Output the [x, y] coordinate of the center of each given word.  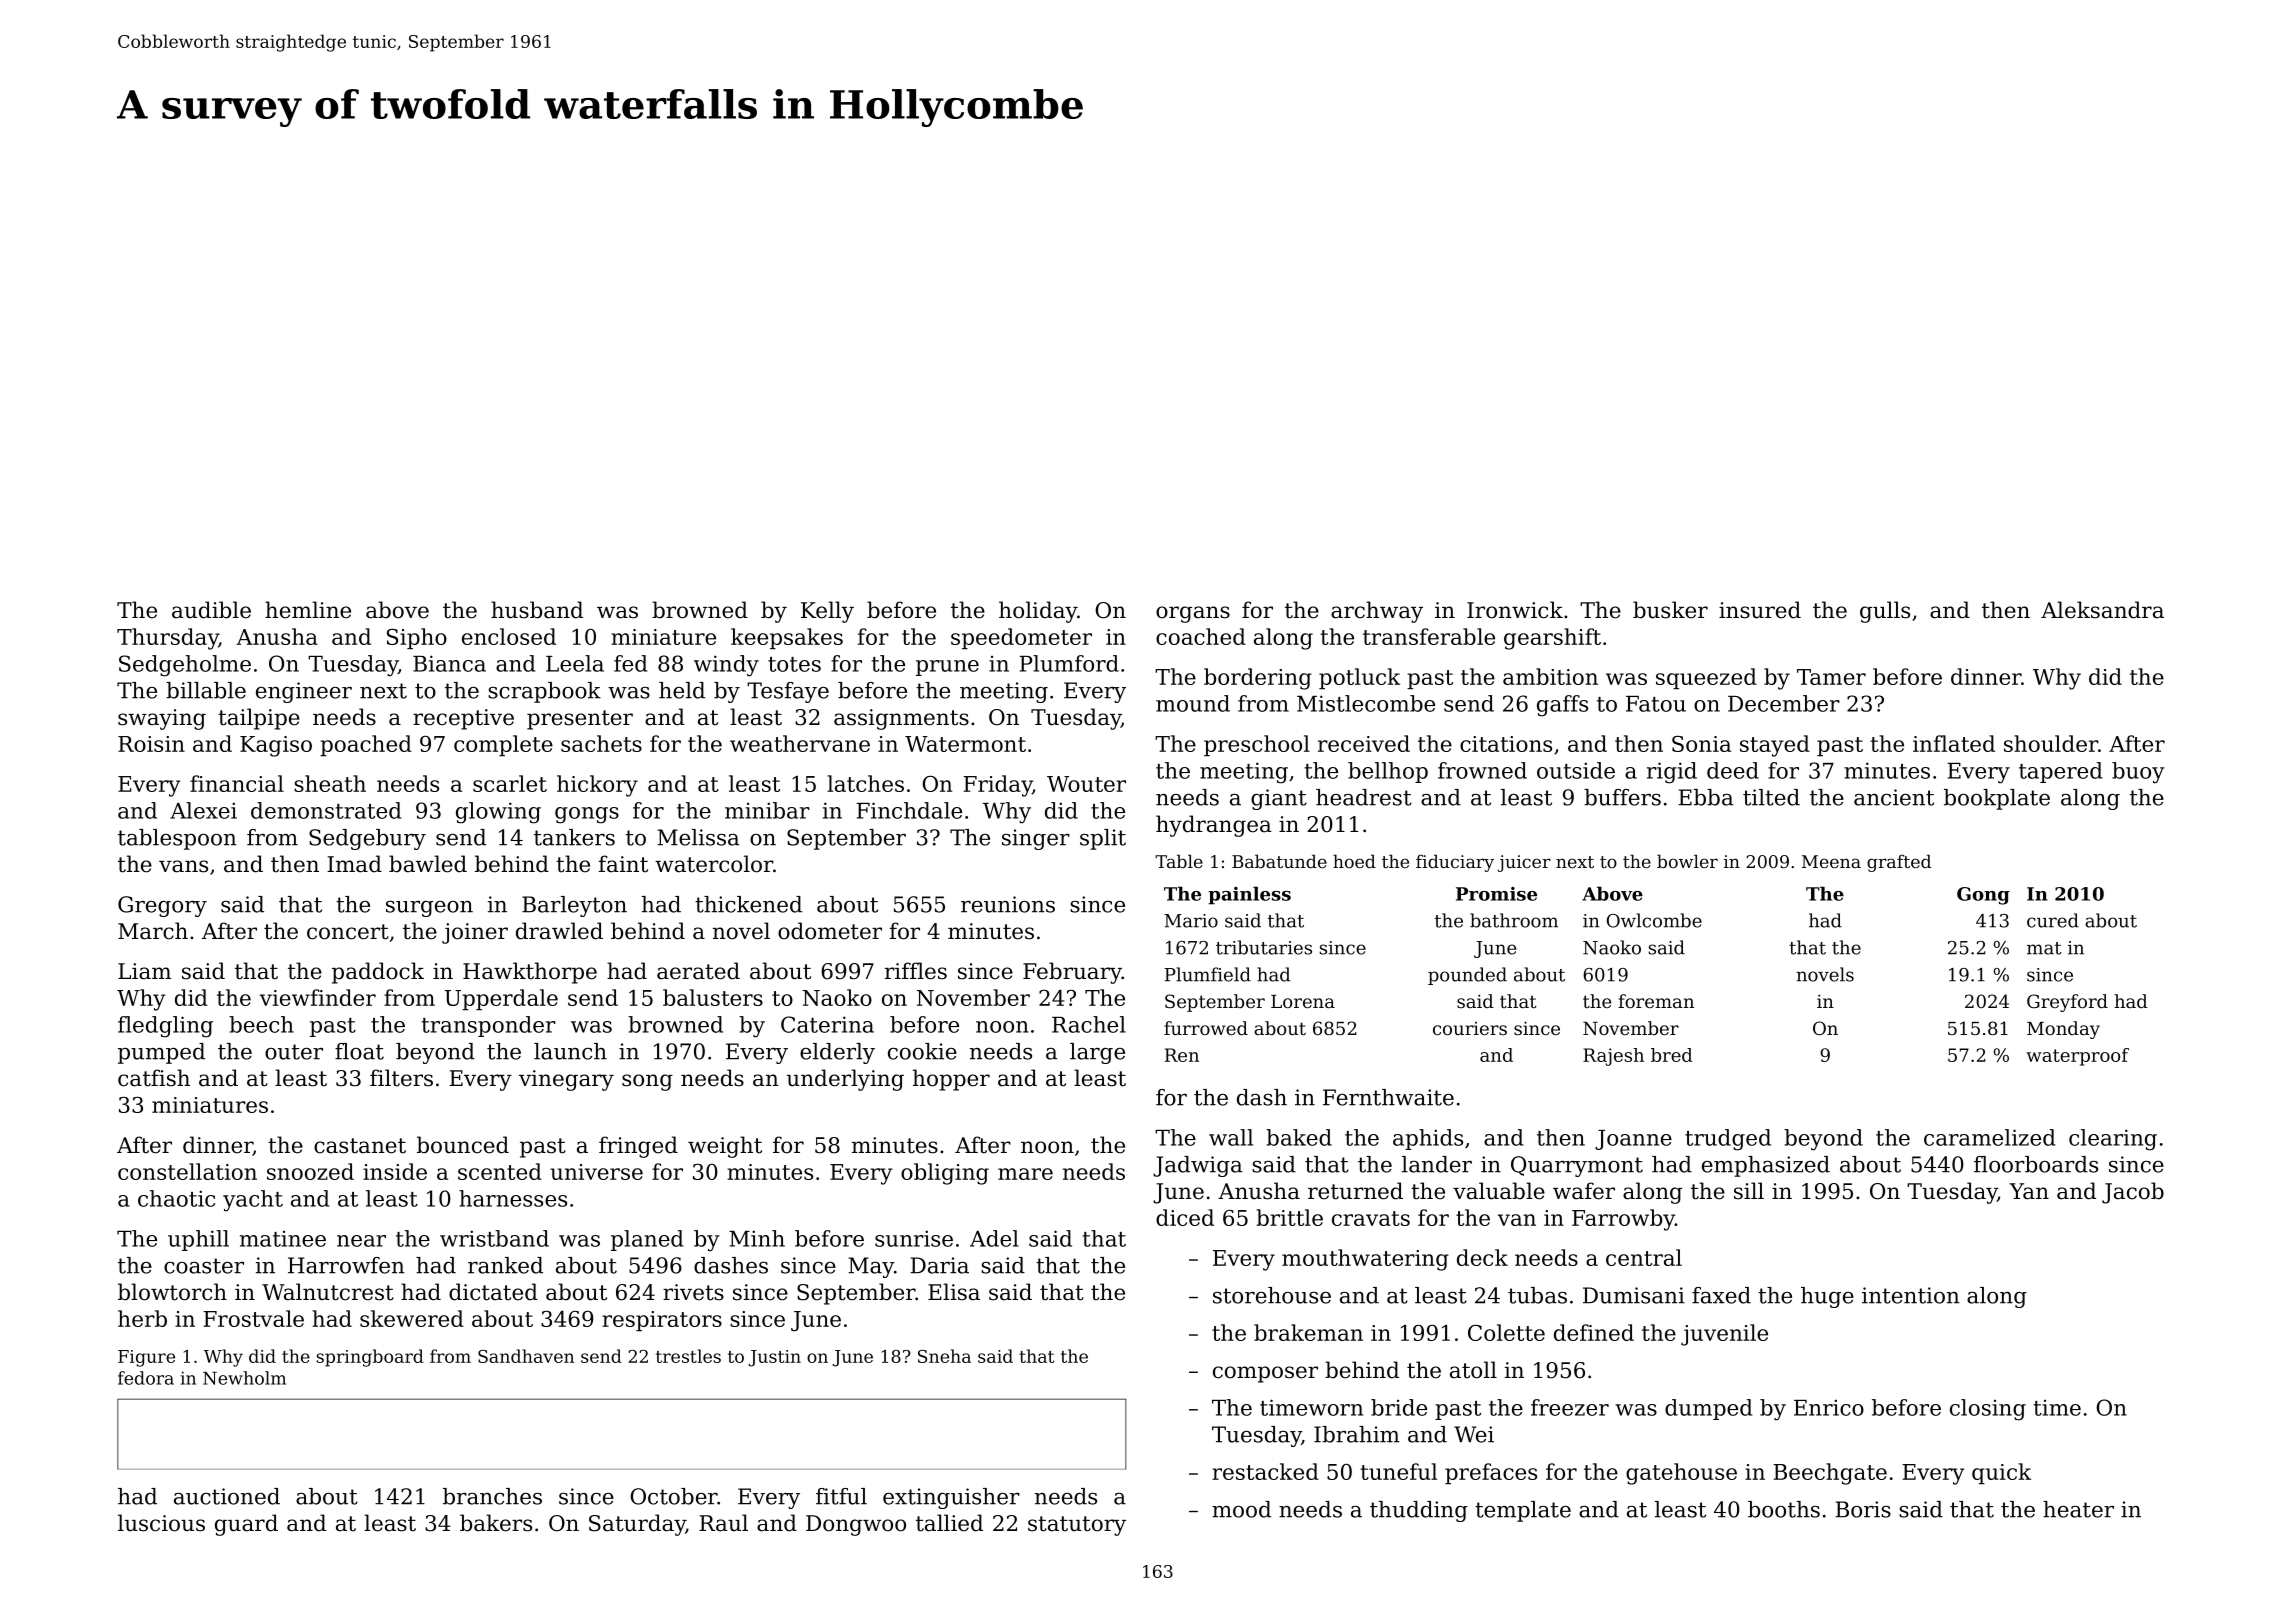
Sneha [944, 1356]
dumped [1709, 1409]
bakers [496, 1523]
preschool [1257, 745]
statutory [1077, 1526]
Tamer [1831, 677]
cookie [922, 1051]
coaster [204, 1266]
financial [237, 783]
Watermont [965, 744]
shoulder [2051, 743]
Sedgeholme [185, 666]
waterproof [2077, 1057]
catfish [154, 1078]
